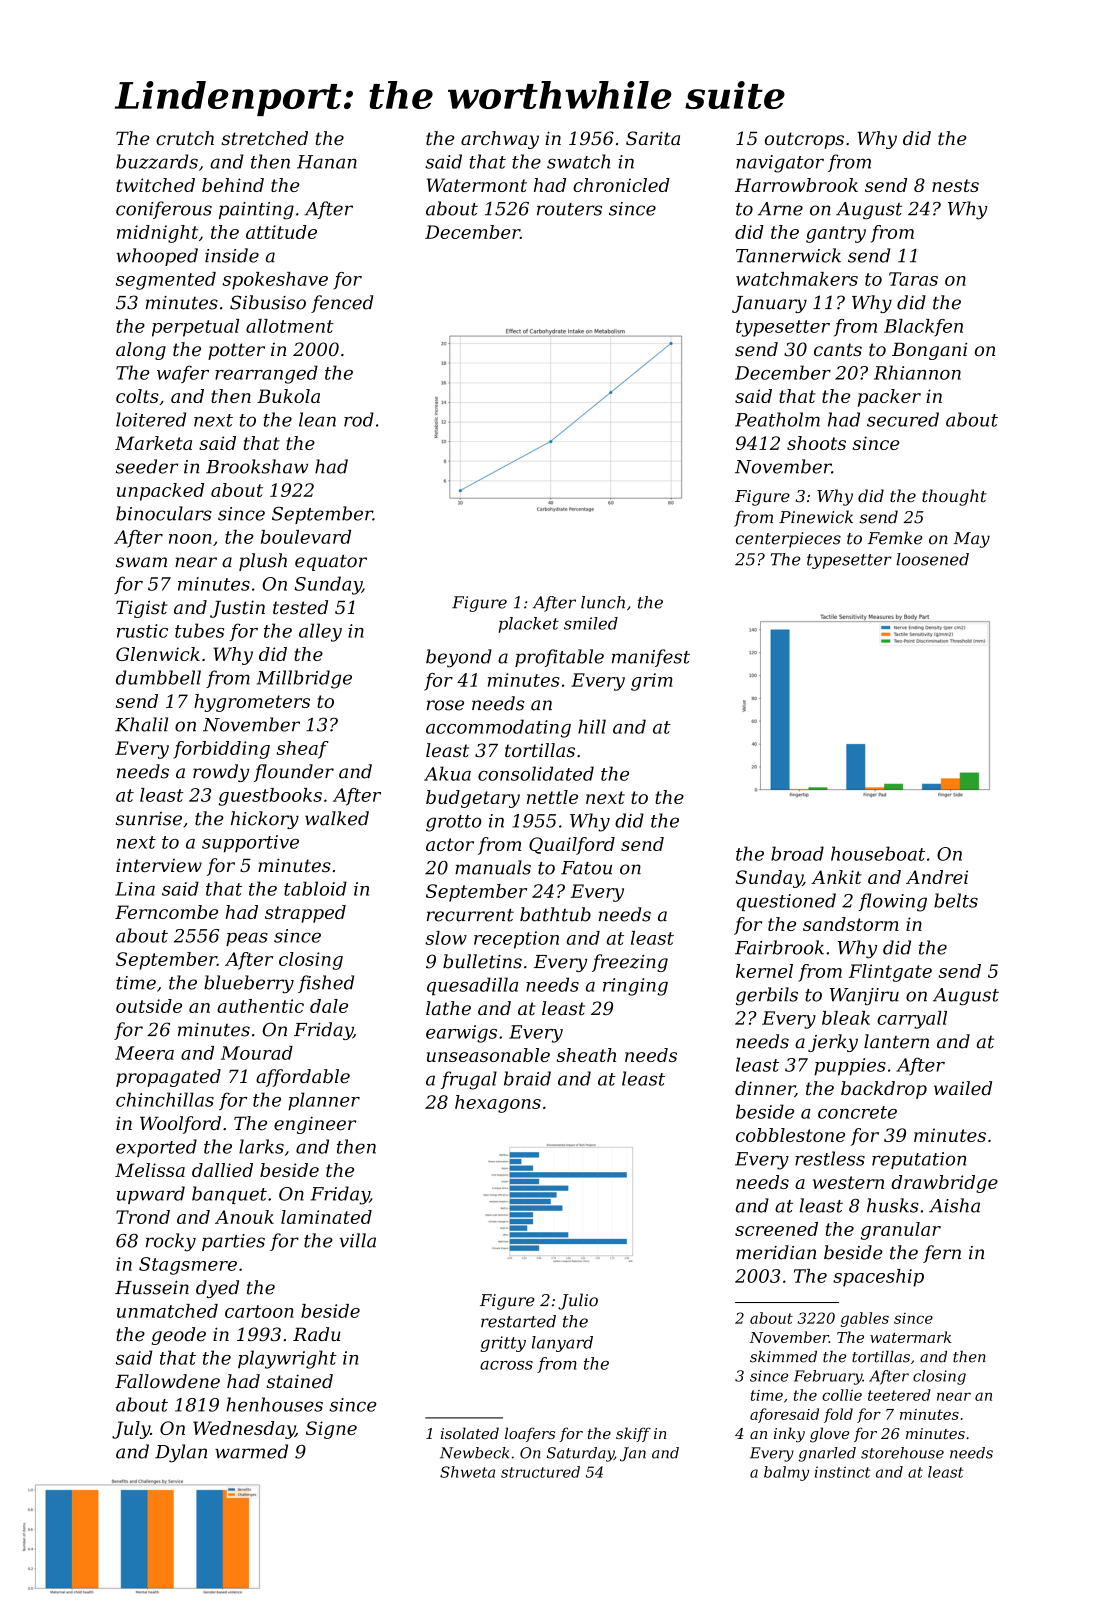  What do you see at coordinates (804, 140) in the page?
I see `outcrops` at bounding box center [804, 140].
